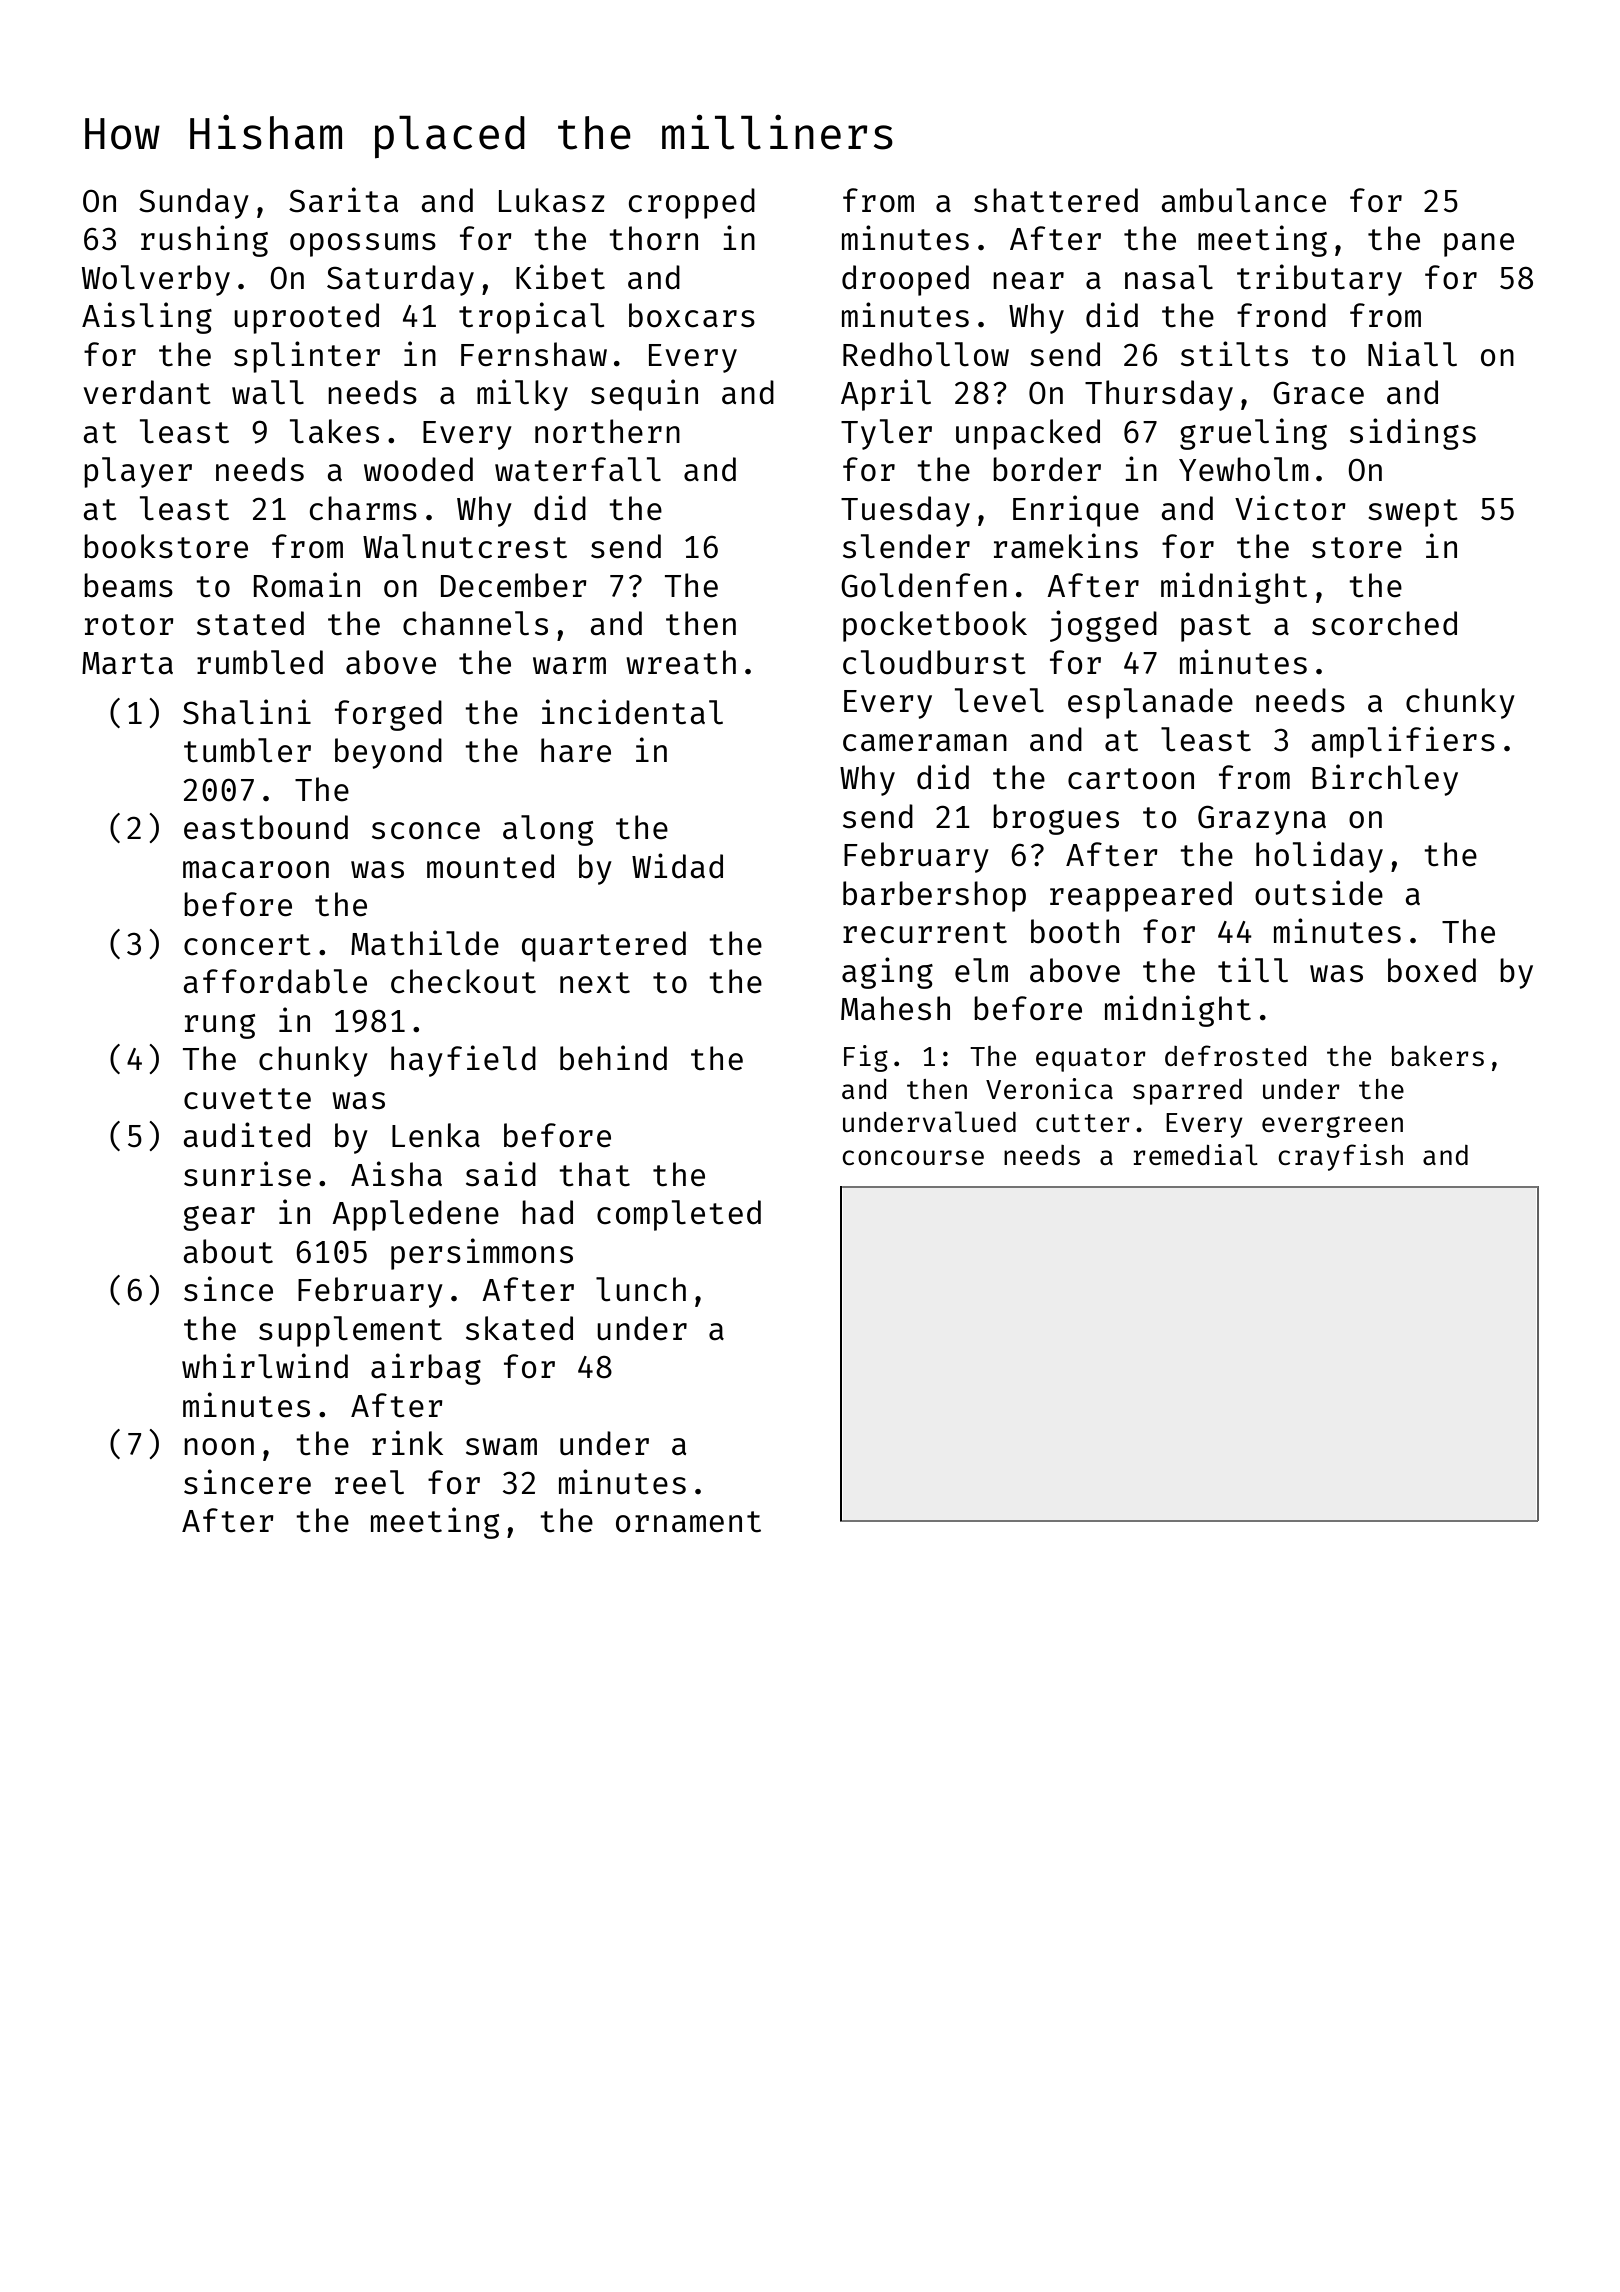 The image size is (1620, 2292). What do you see at coordinates (576, 750) in the screenshot?
I see `hare` at bounding box center [576, 750].
